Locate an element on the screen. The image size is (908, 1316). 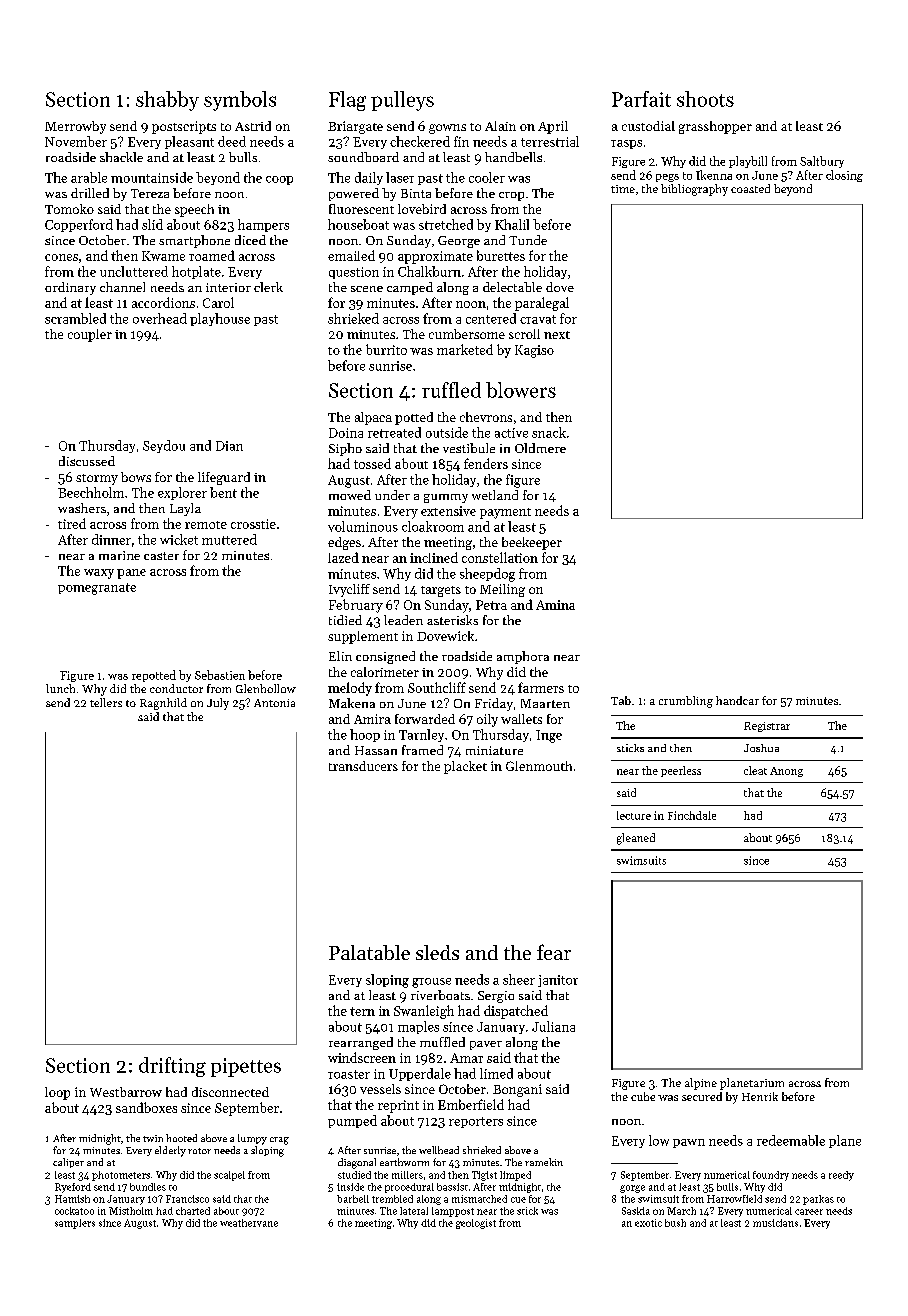
pomegranate is located at coordinates (97, 589).
